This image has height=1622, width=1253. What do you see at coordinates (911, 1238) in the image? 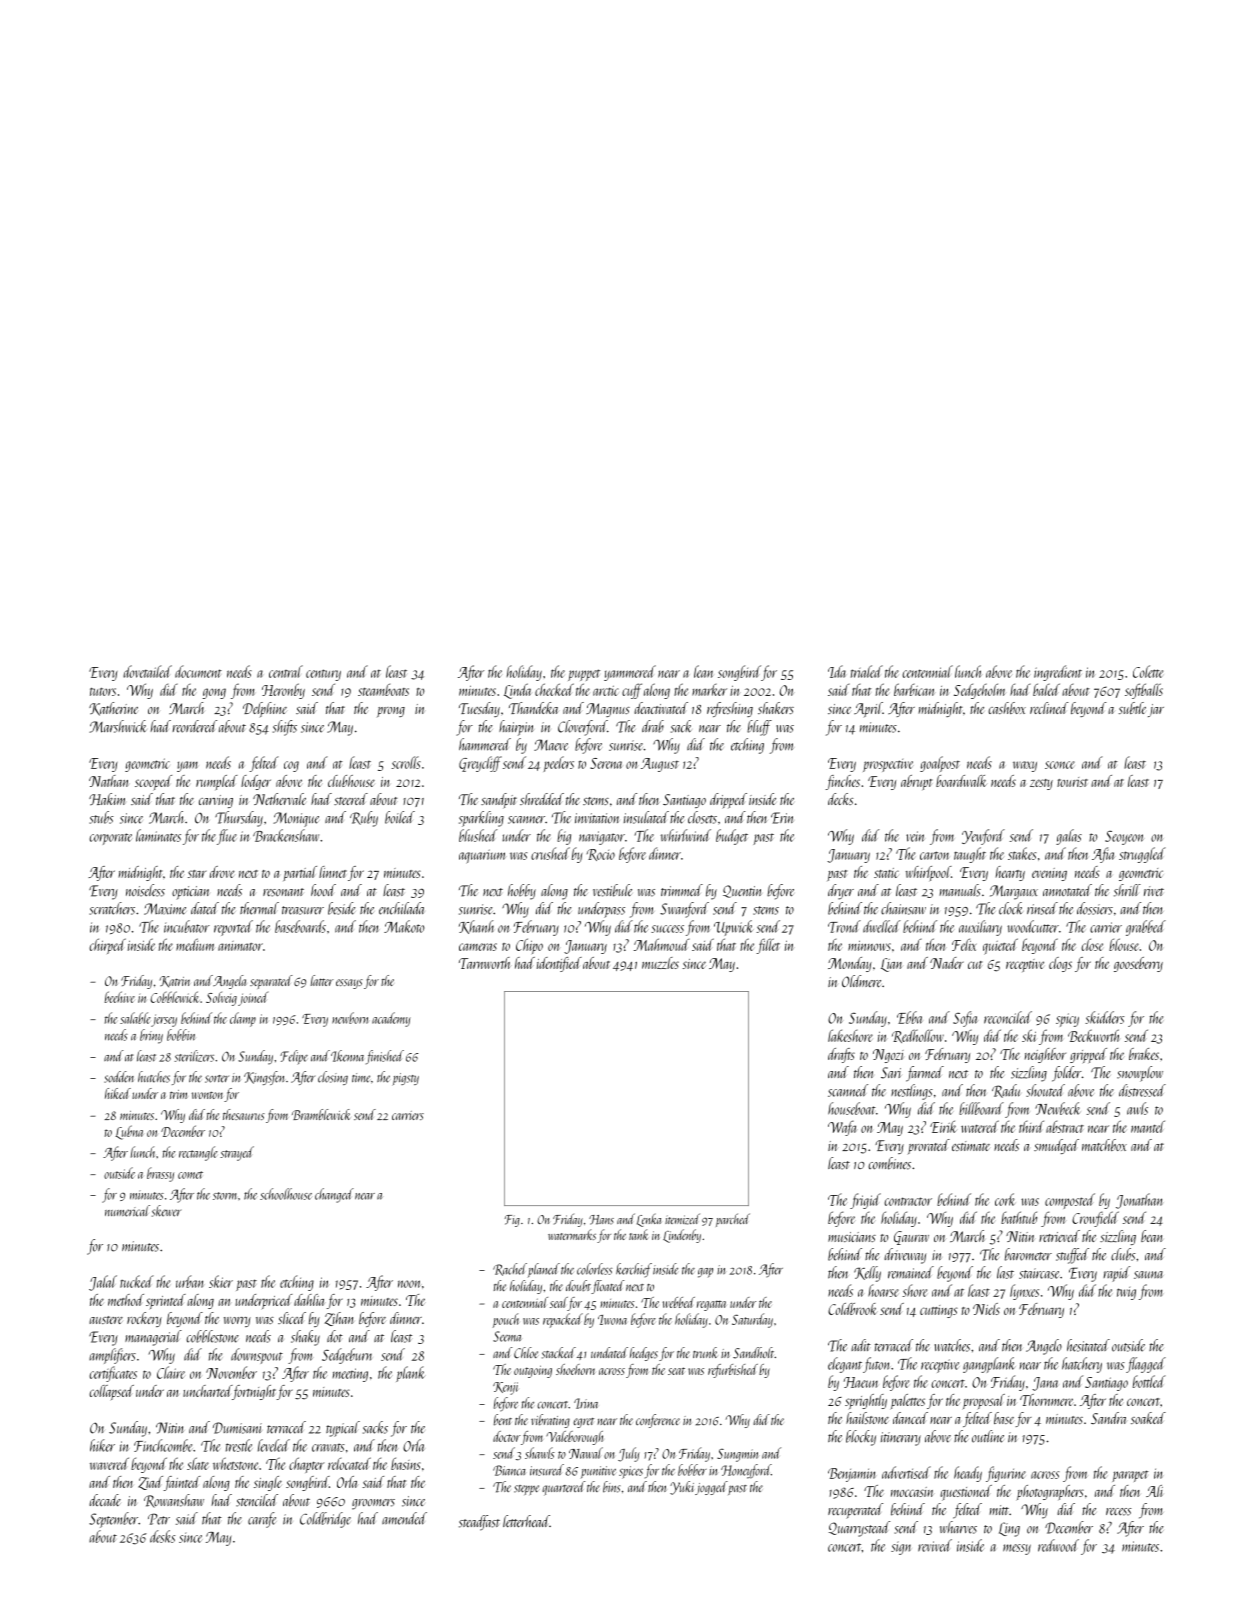
I see `Gaurav` at bounding box center [911, 1238].
